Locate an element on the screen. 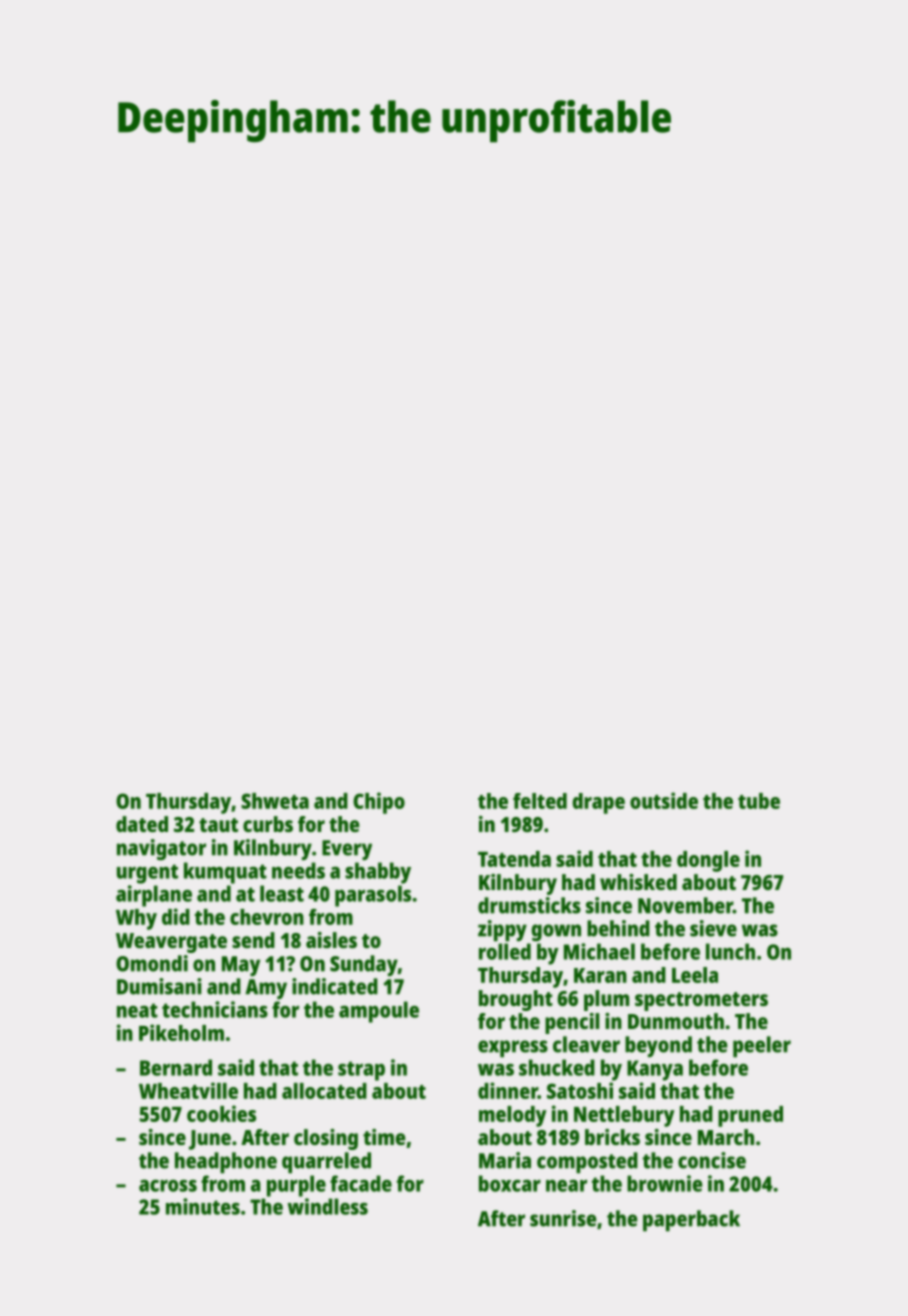 The image size is (908, 1316). tube is located at coordinates (759, 801).
